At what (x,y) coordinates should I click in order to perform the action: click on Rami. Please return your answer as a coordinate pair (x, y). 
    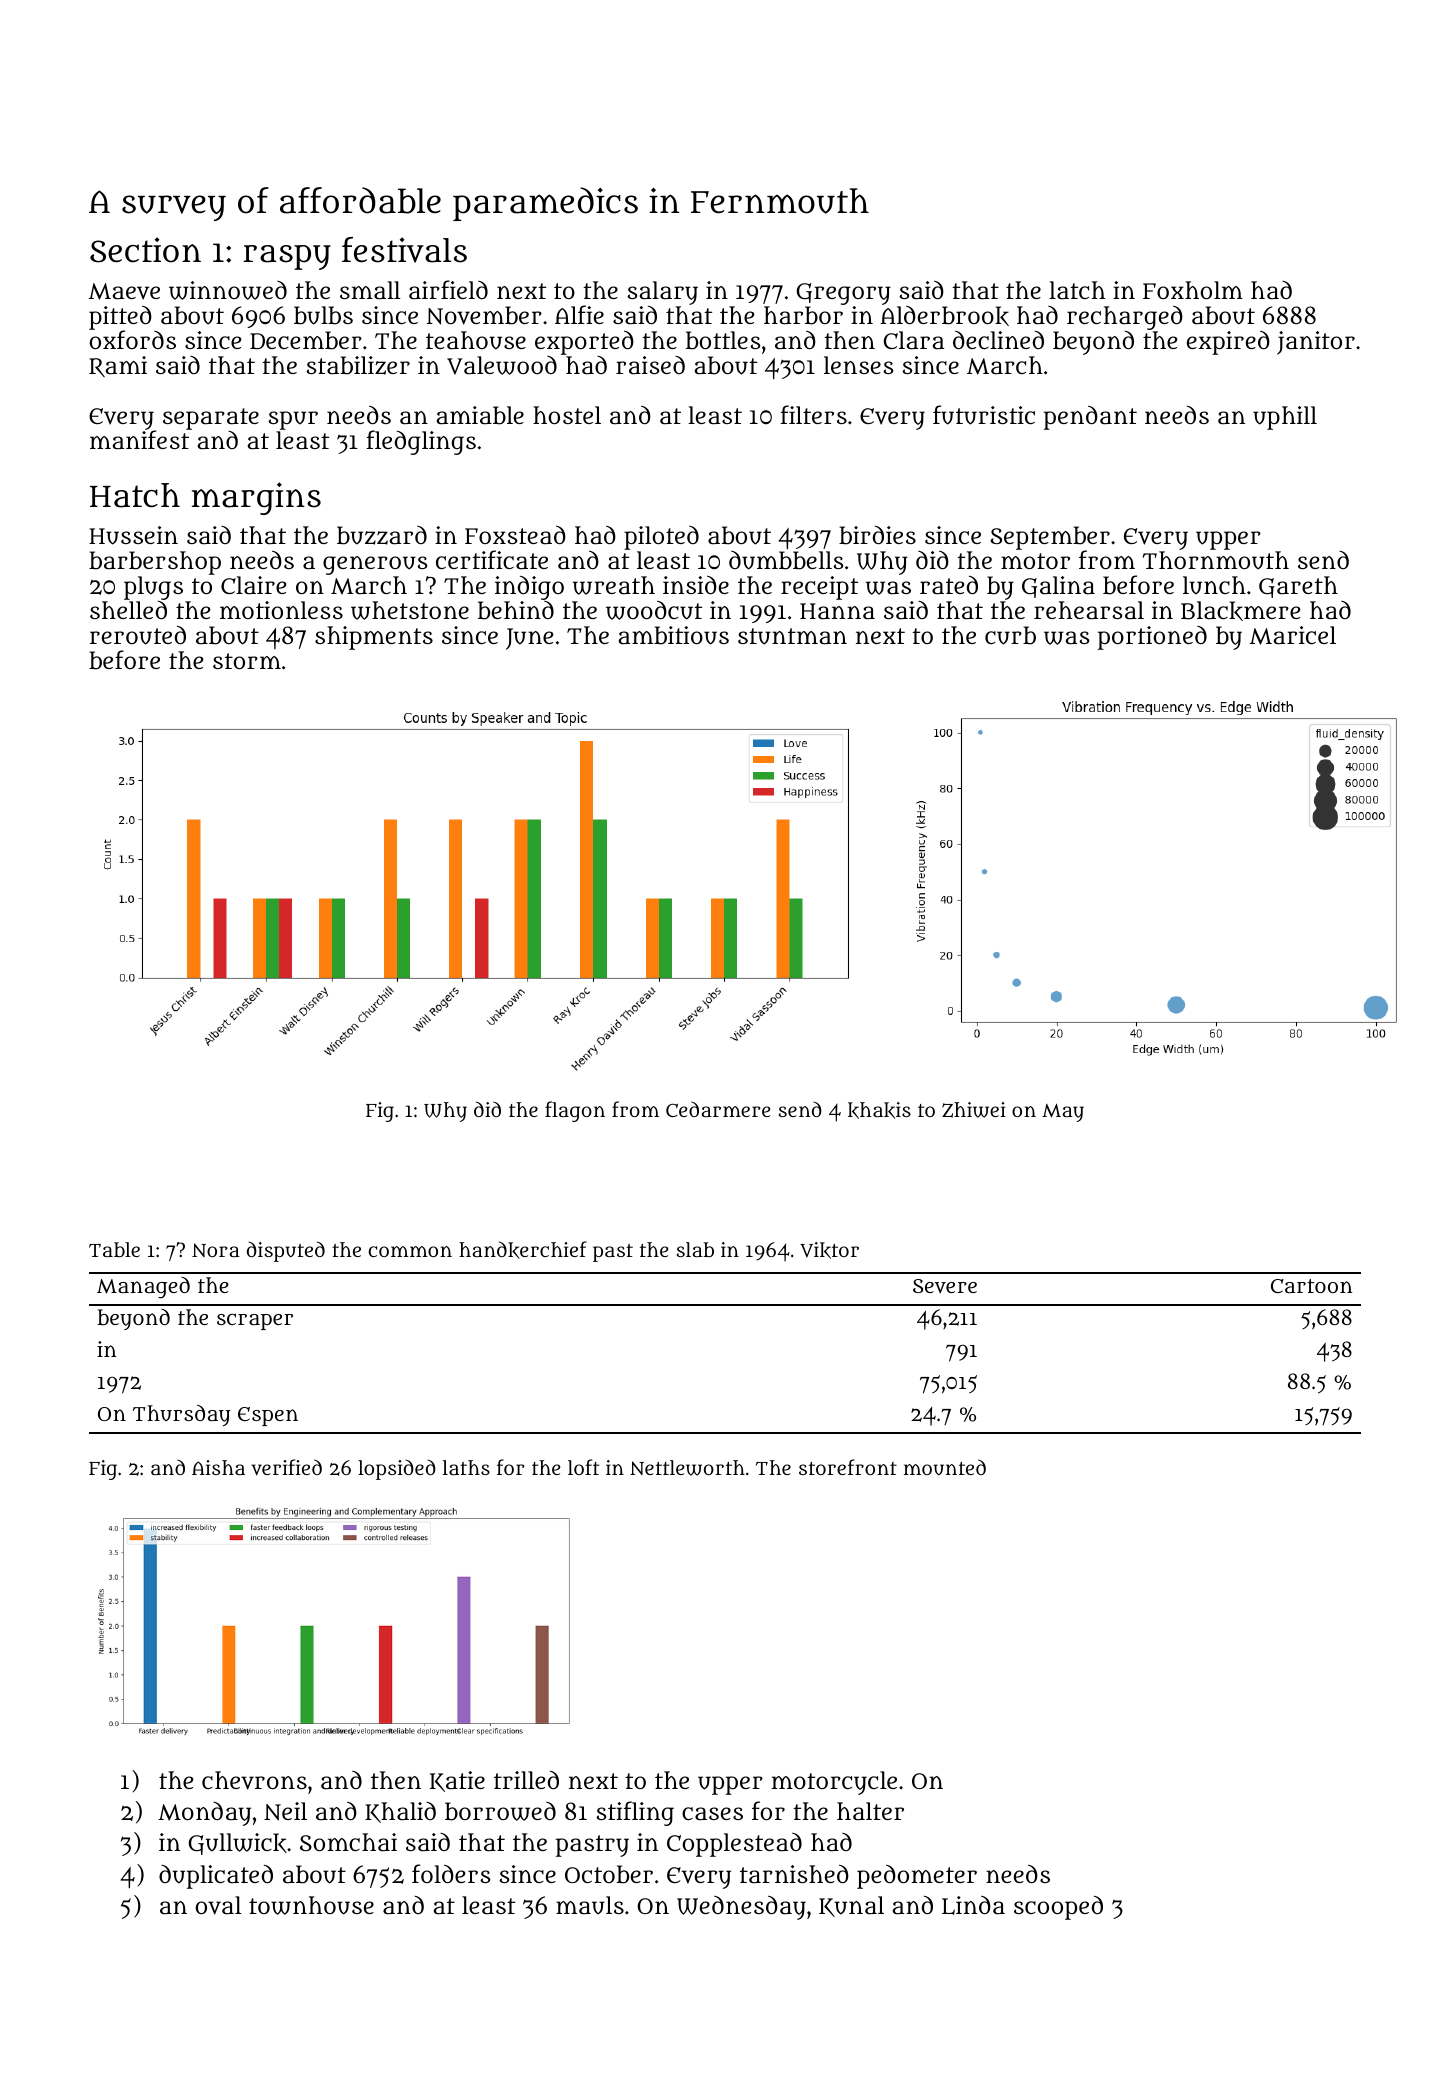
    Looking at the image, I should click on (118, 366).
